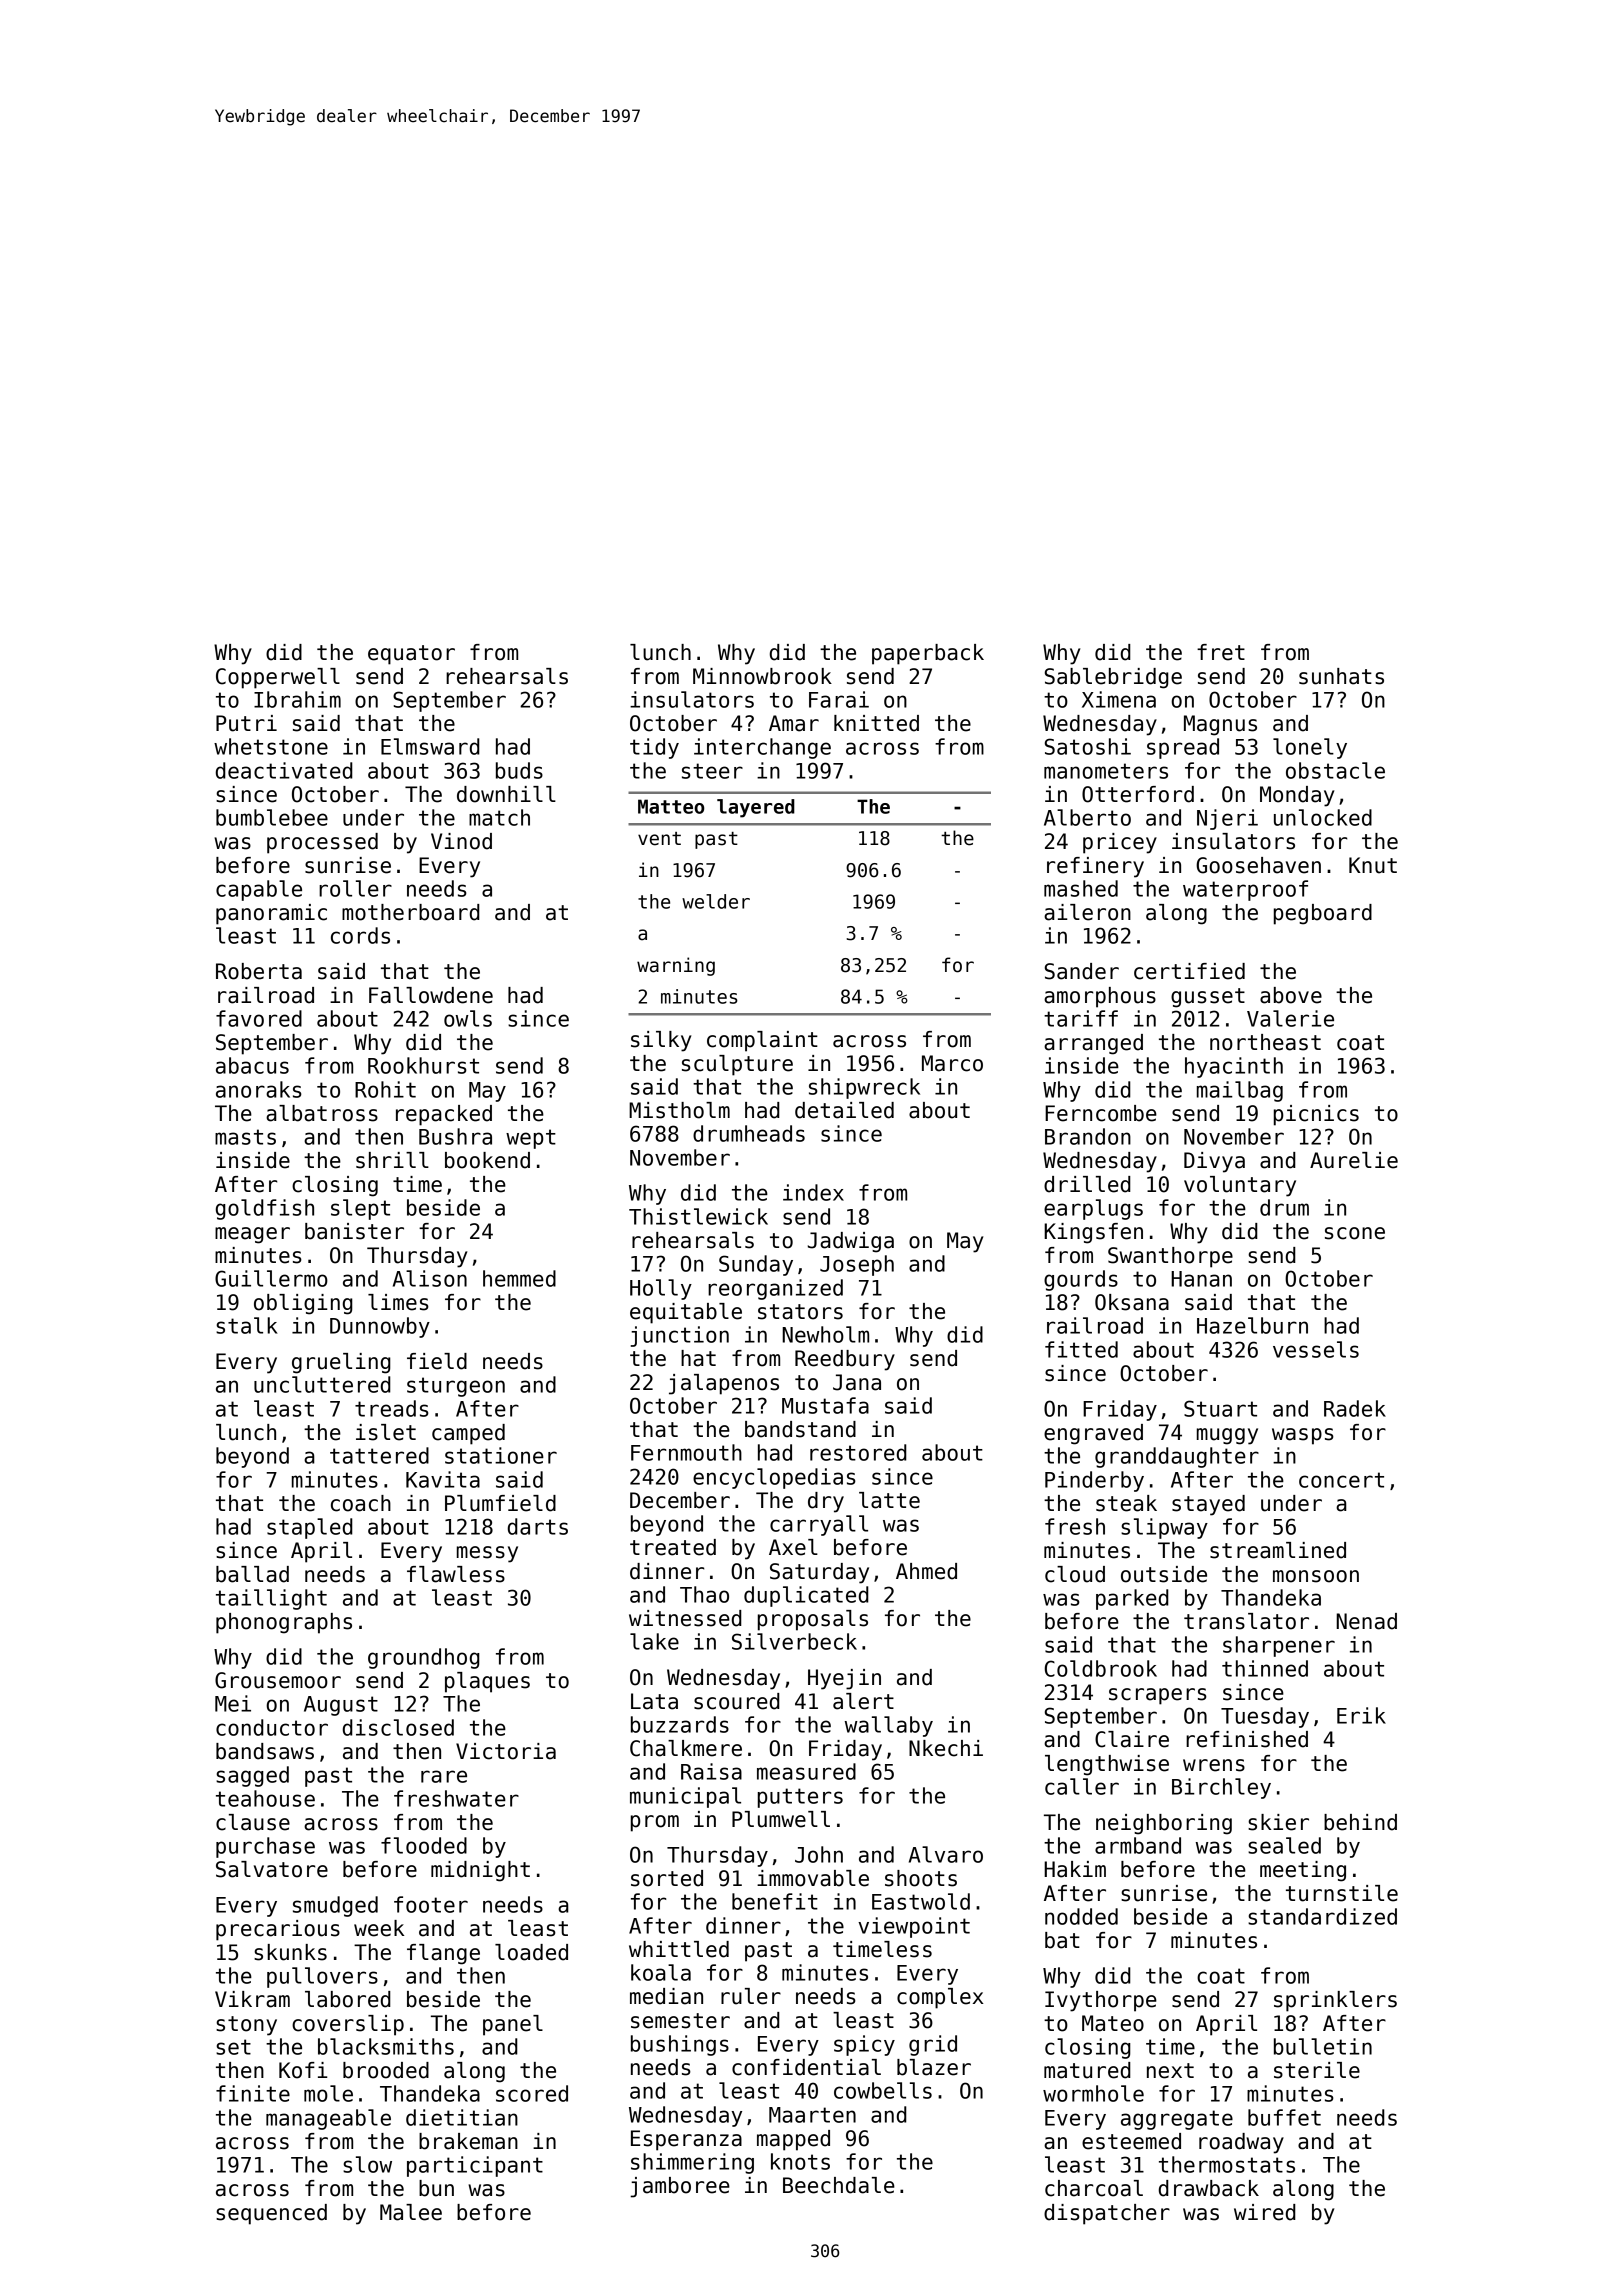  Describe the element at coordinates (436, 2188) in the screenshot. I see `bun` at that location.
